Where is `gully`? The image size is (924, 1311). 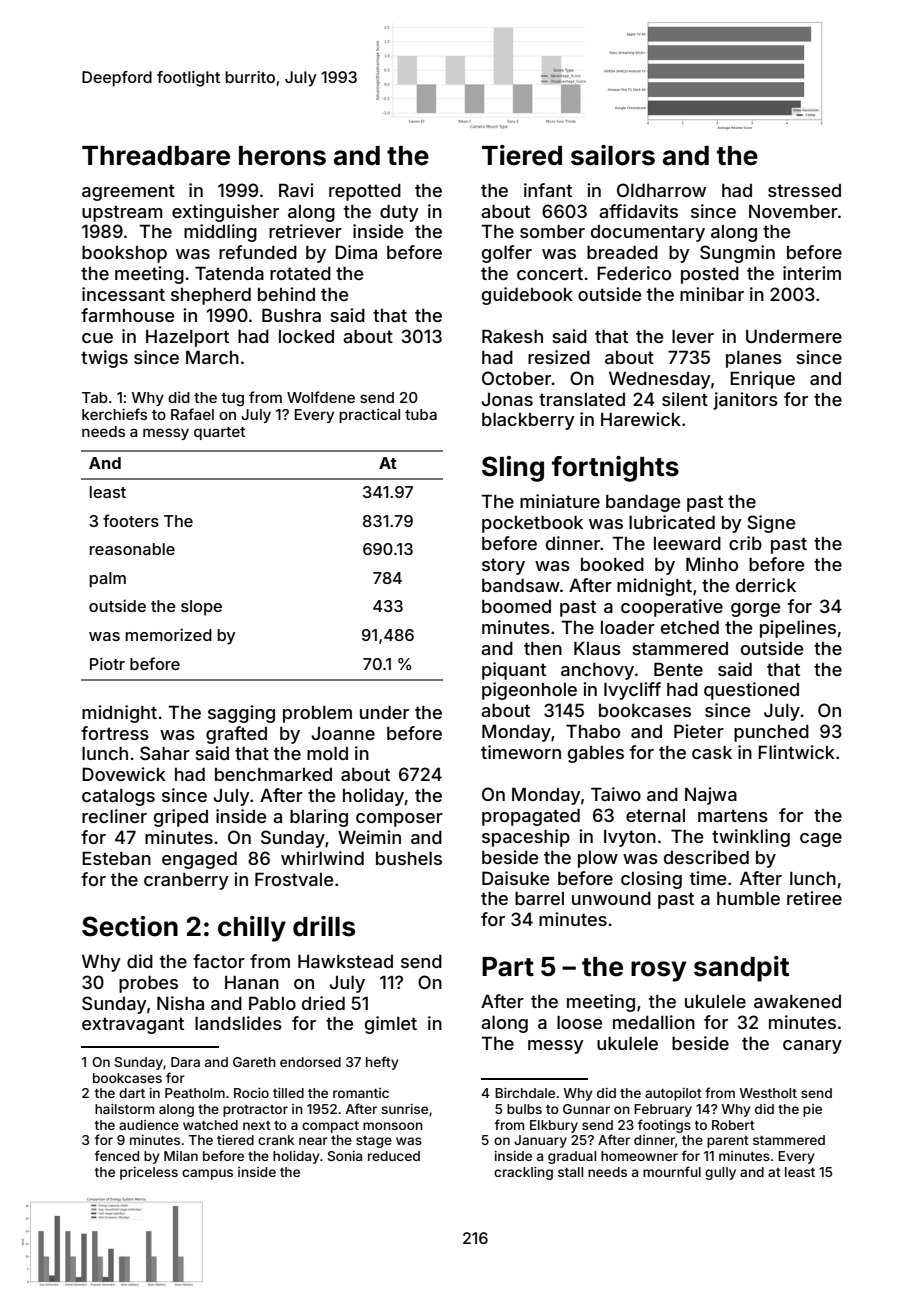 gully is located at coordinates (720, 1173).
